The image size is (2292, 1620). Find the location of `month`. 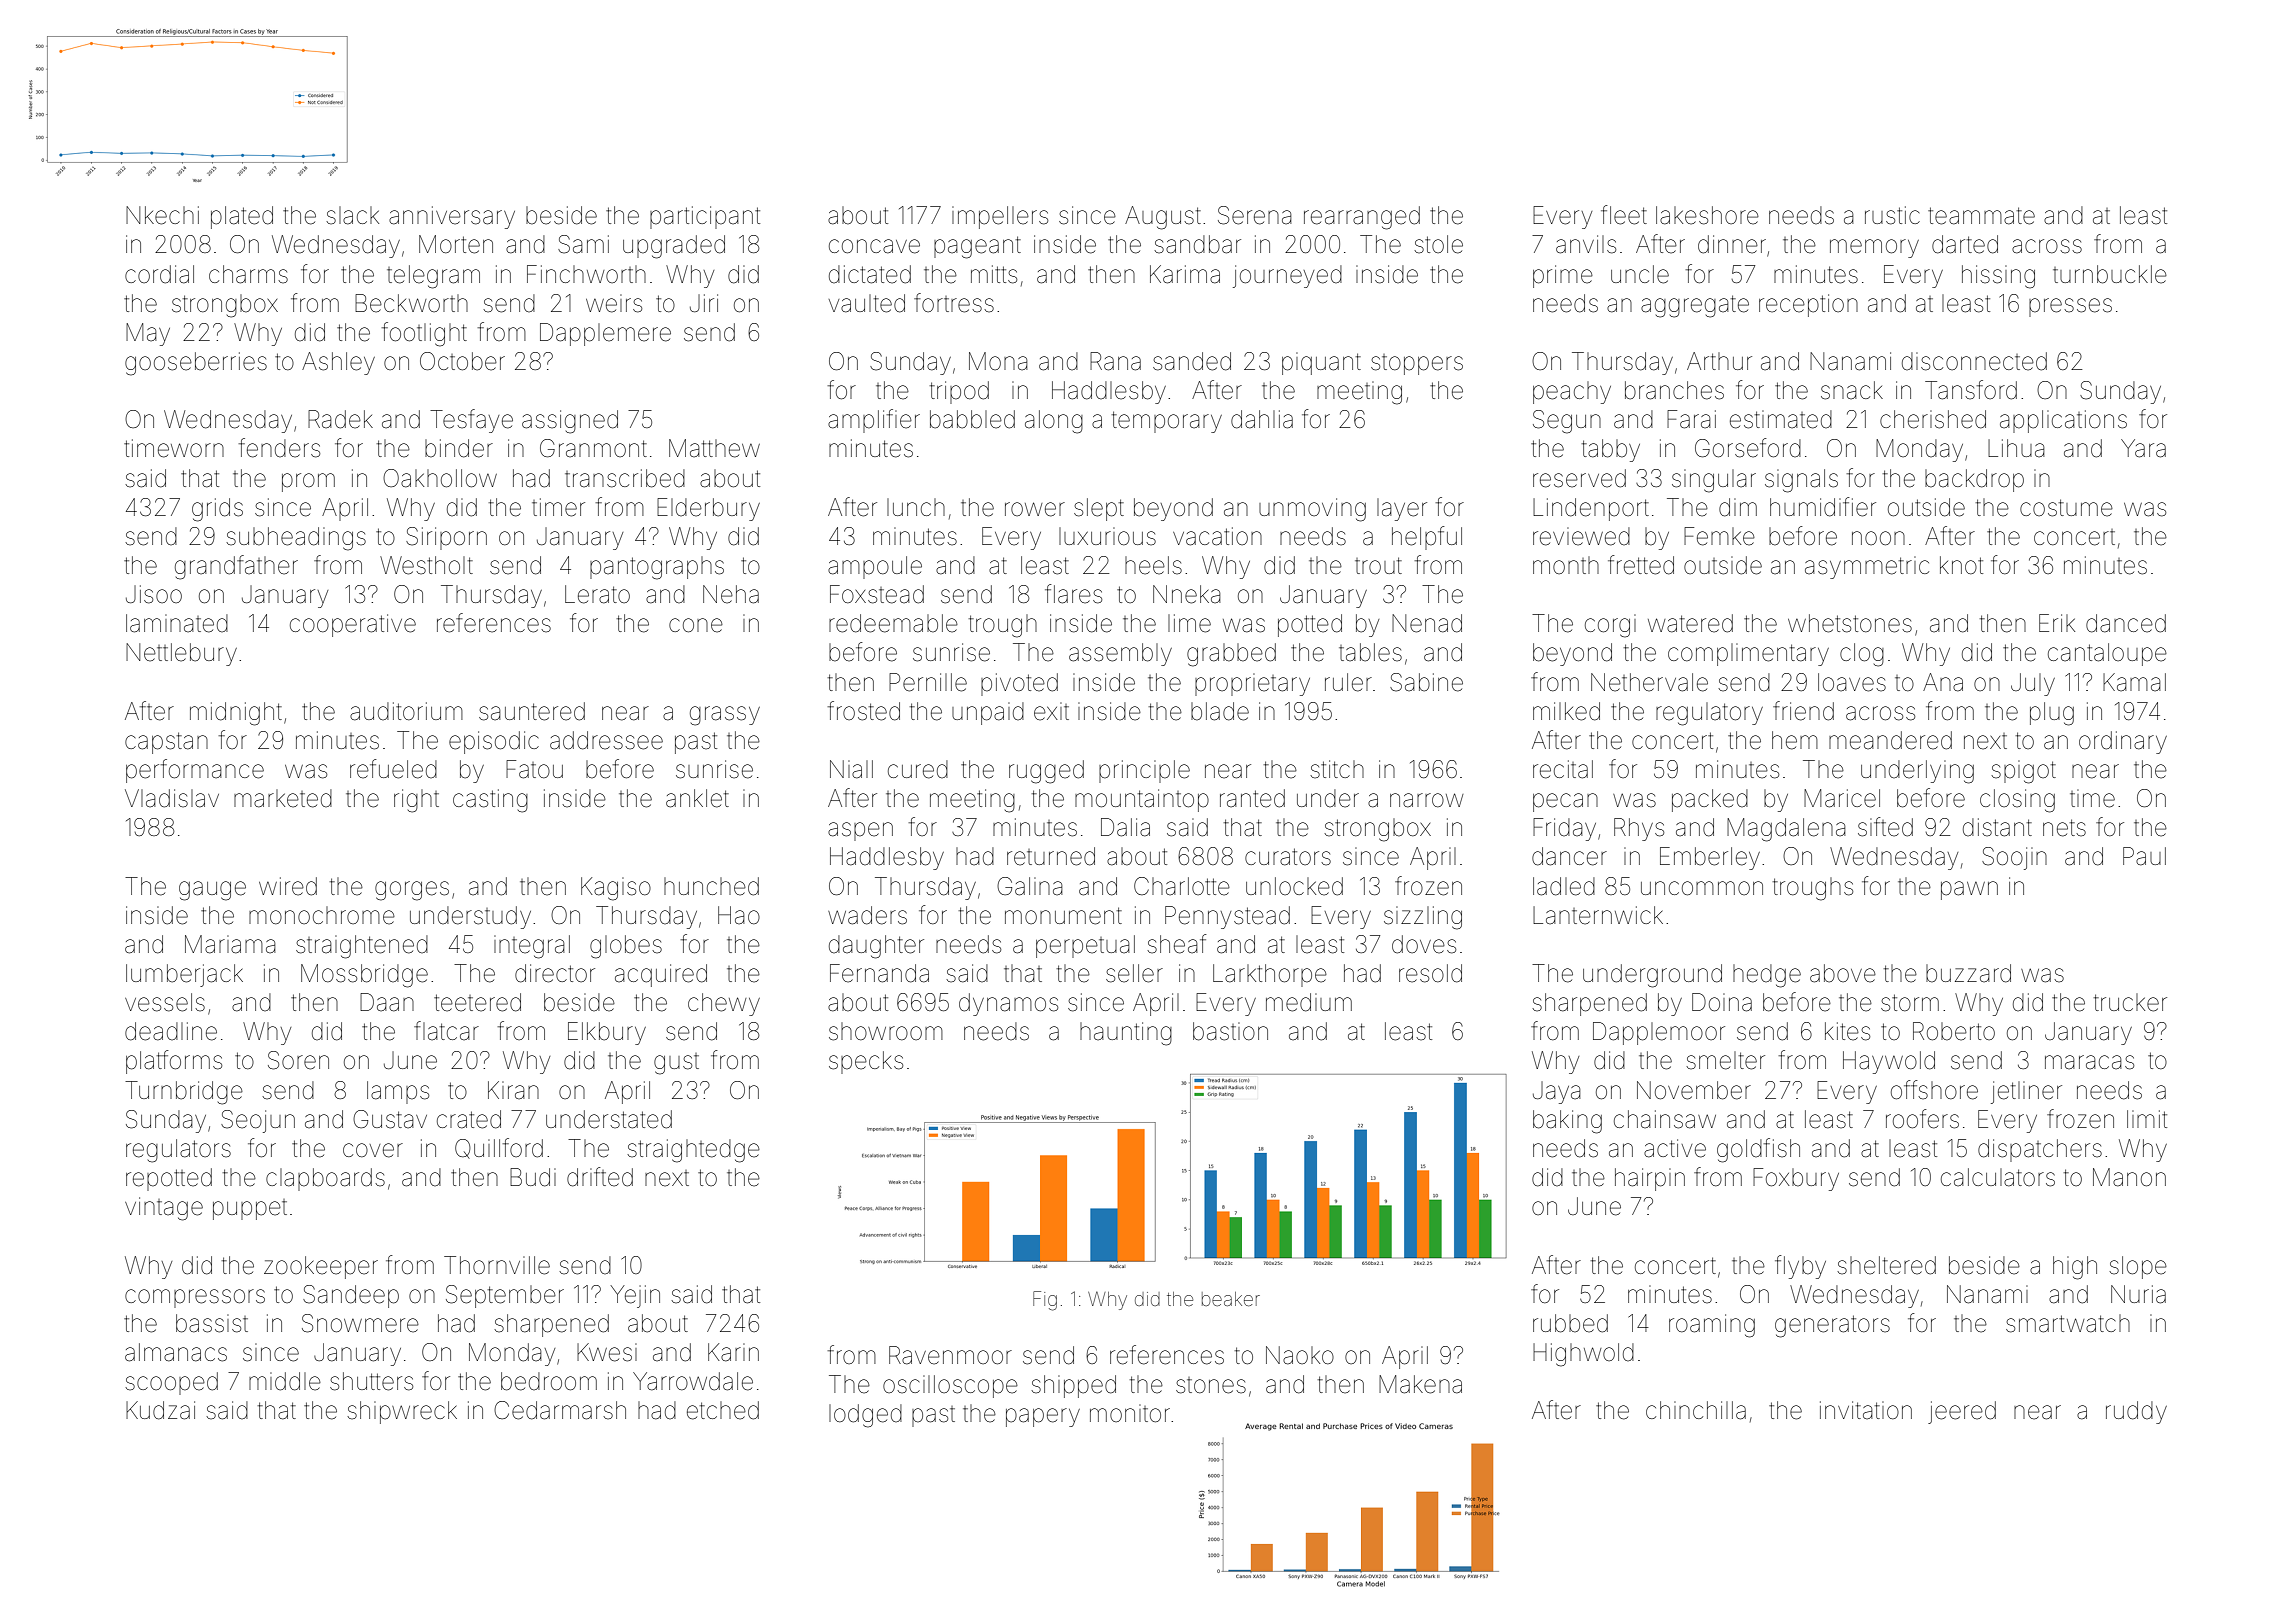

month is located at coordinates (1566, 565).
